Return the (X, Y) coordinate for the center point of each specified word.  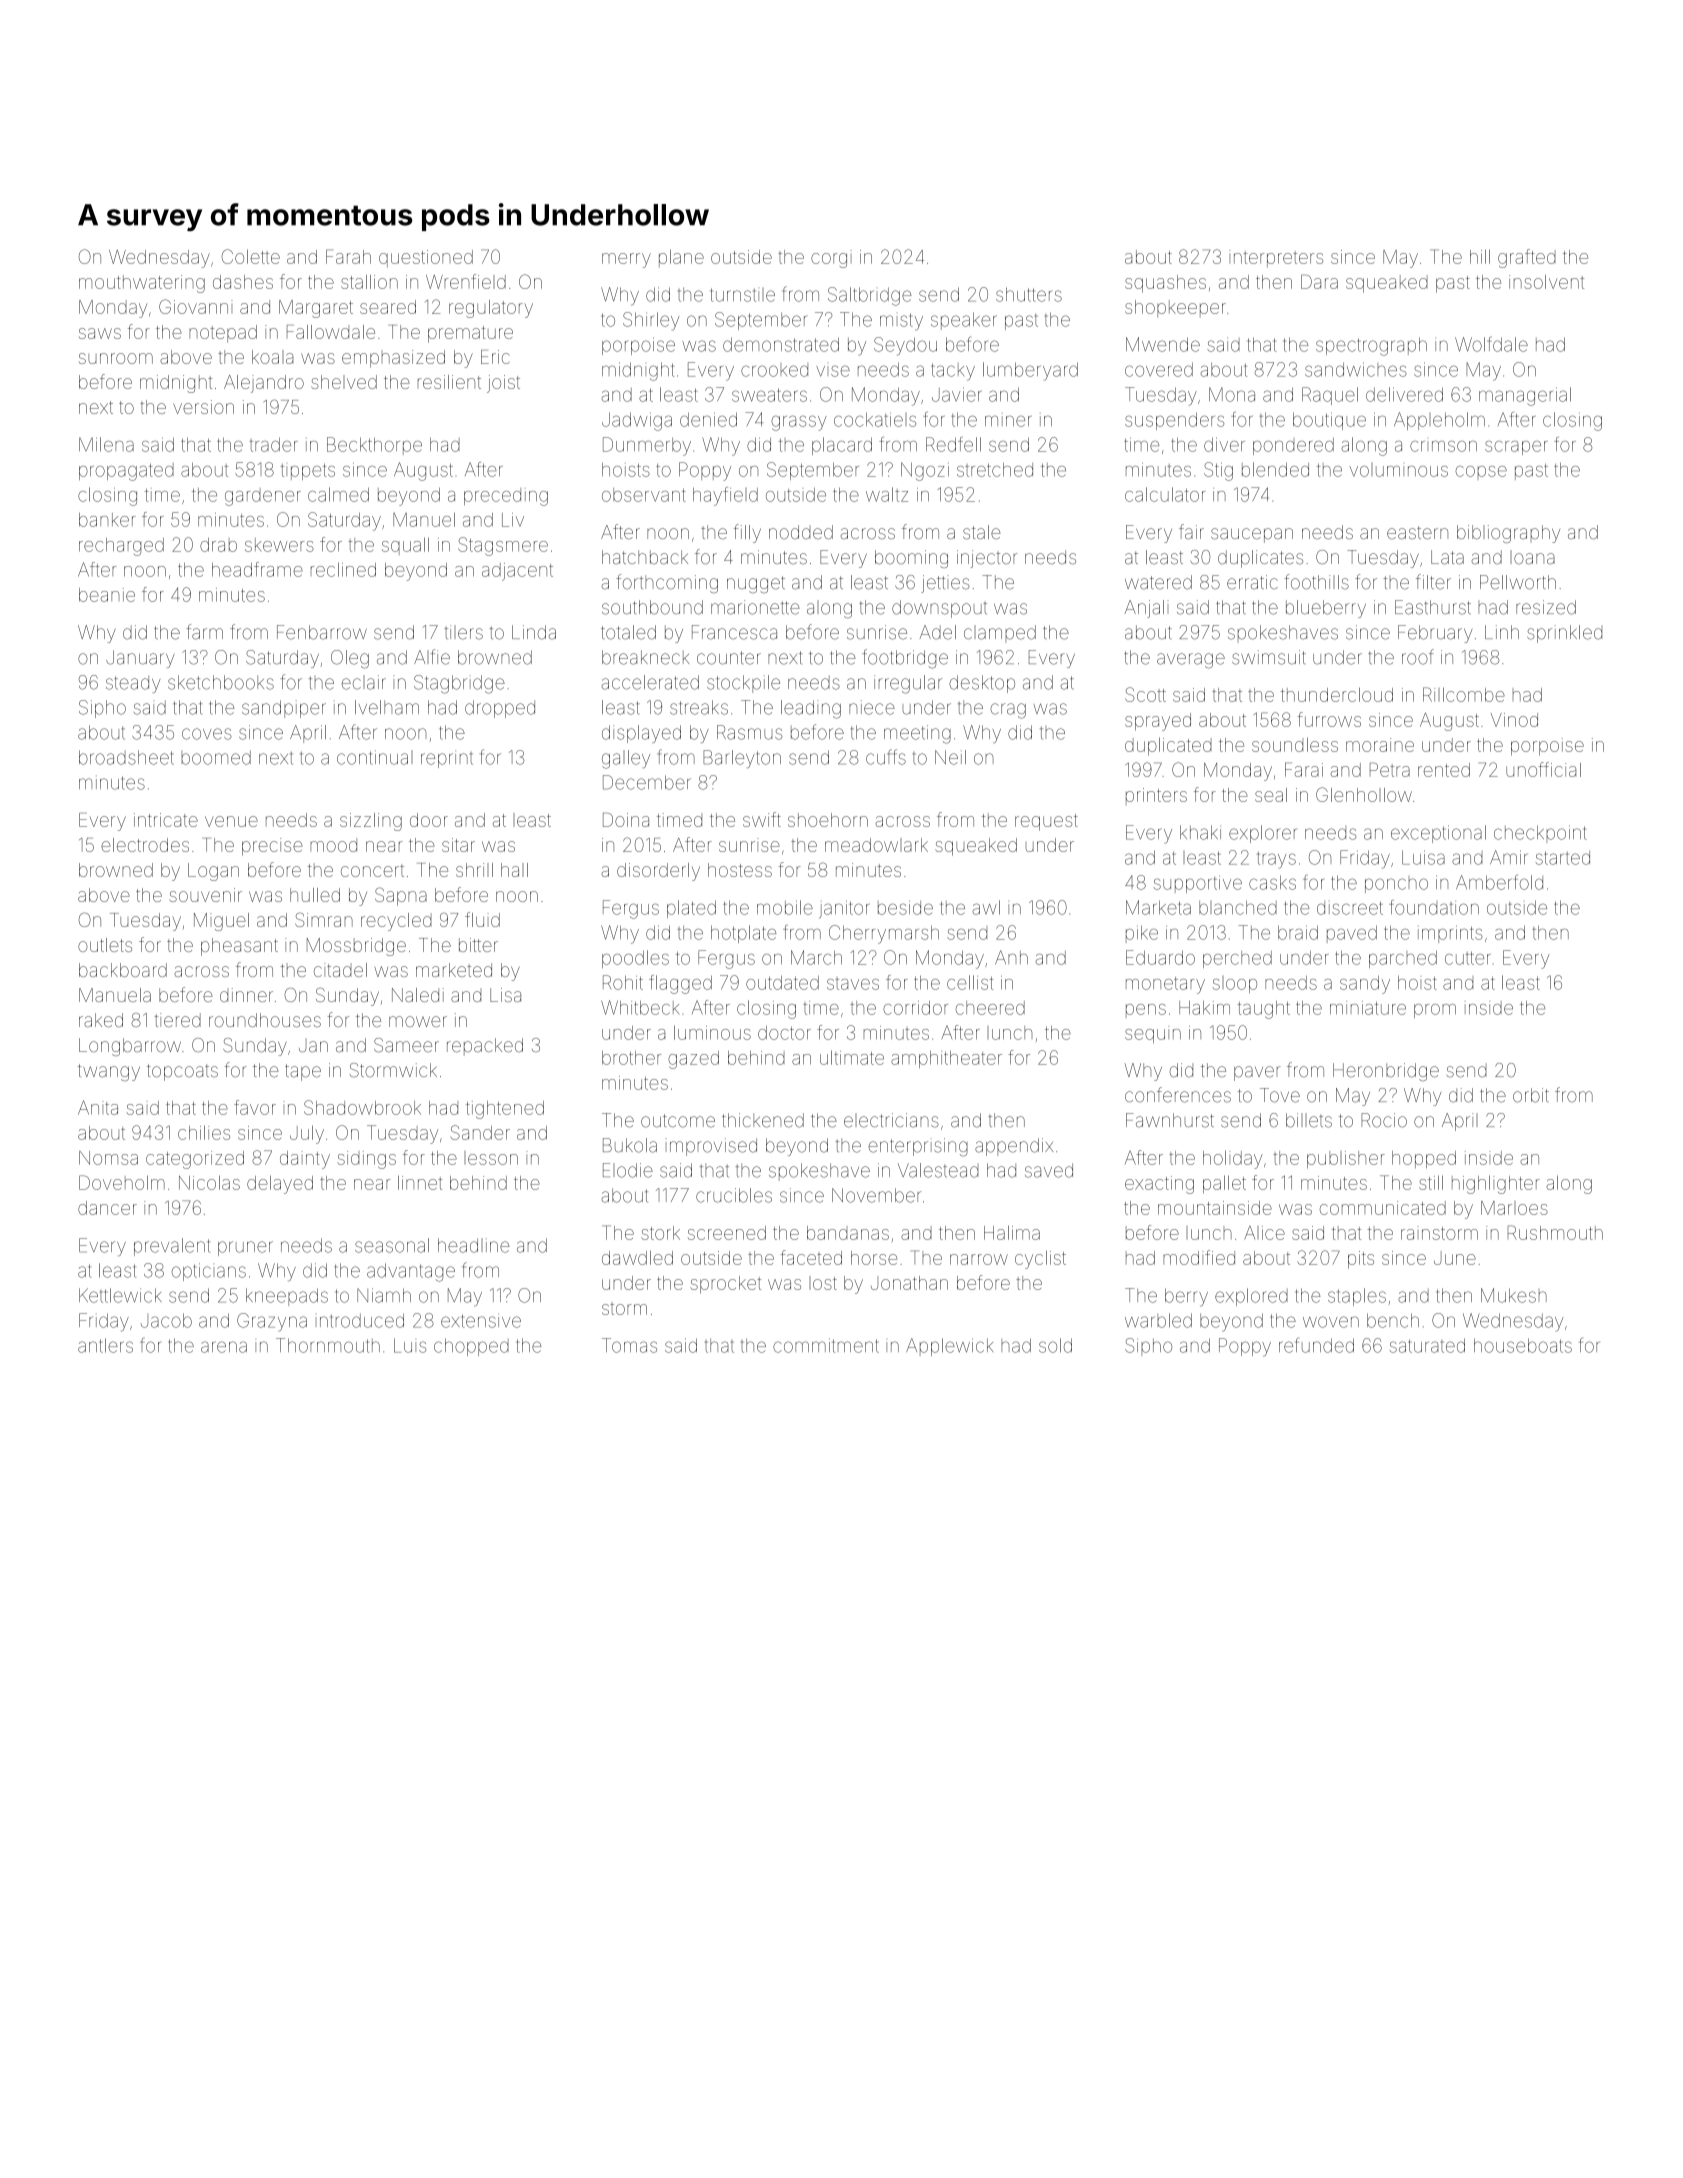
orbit (1531, 1095)
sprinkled (1564, 634)
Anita (98, 1107)
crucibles (734, 1195)
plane (681, 258)
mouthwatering (142, 284)
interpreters (1276, 258)
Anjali (1147, 609)
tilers (463, 632)
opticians (209, 1272)
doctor (784, 1033)
